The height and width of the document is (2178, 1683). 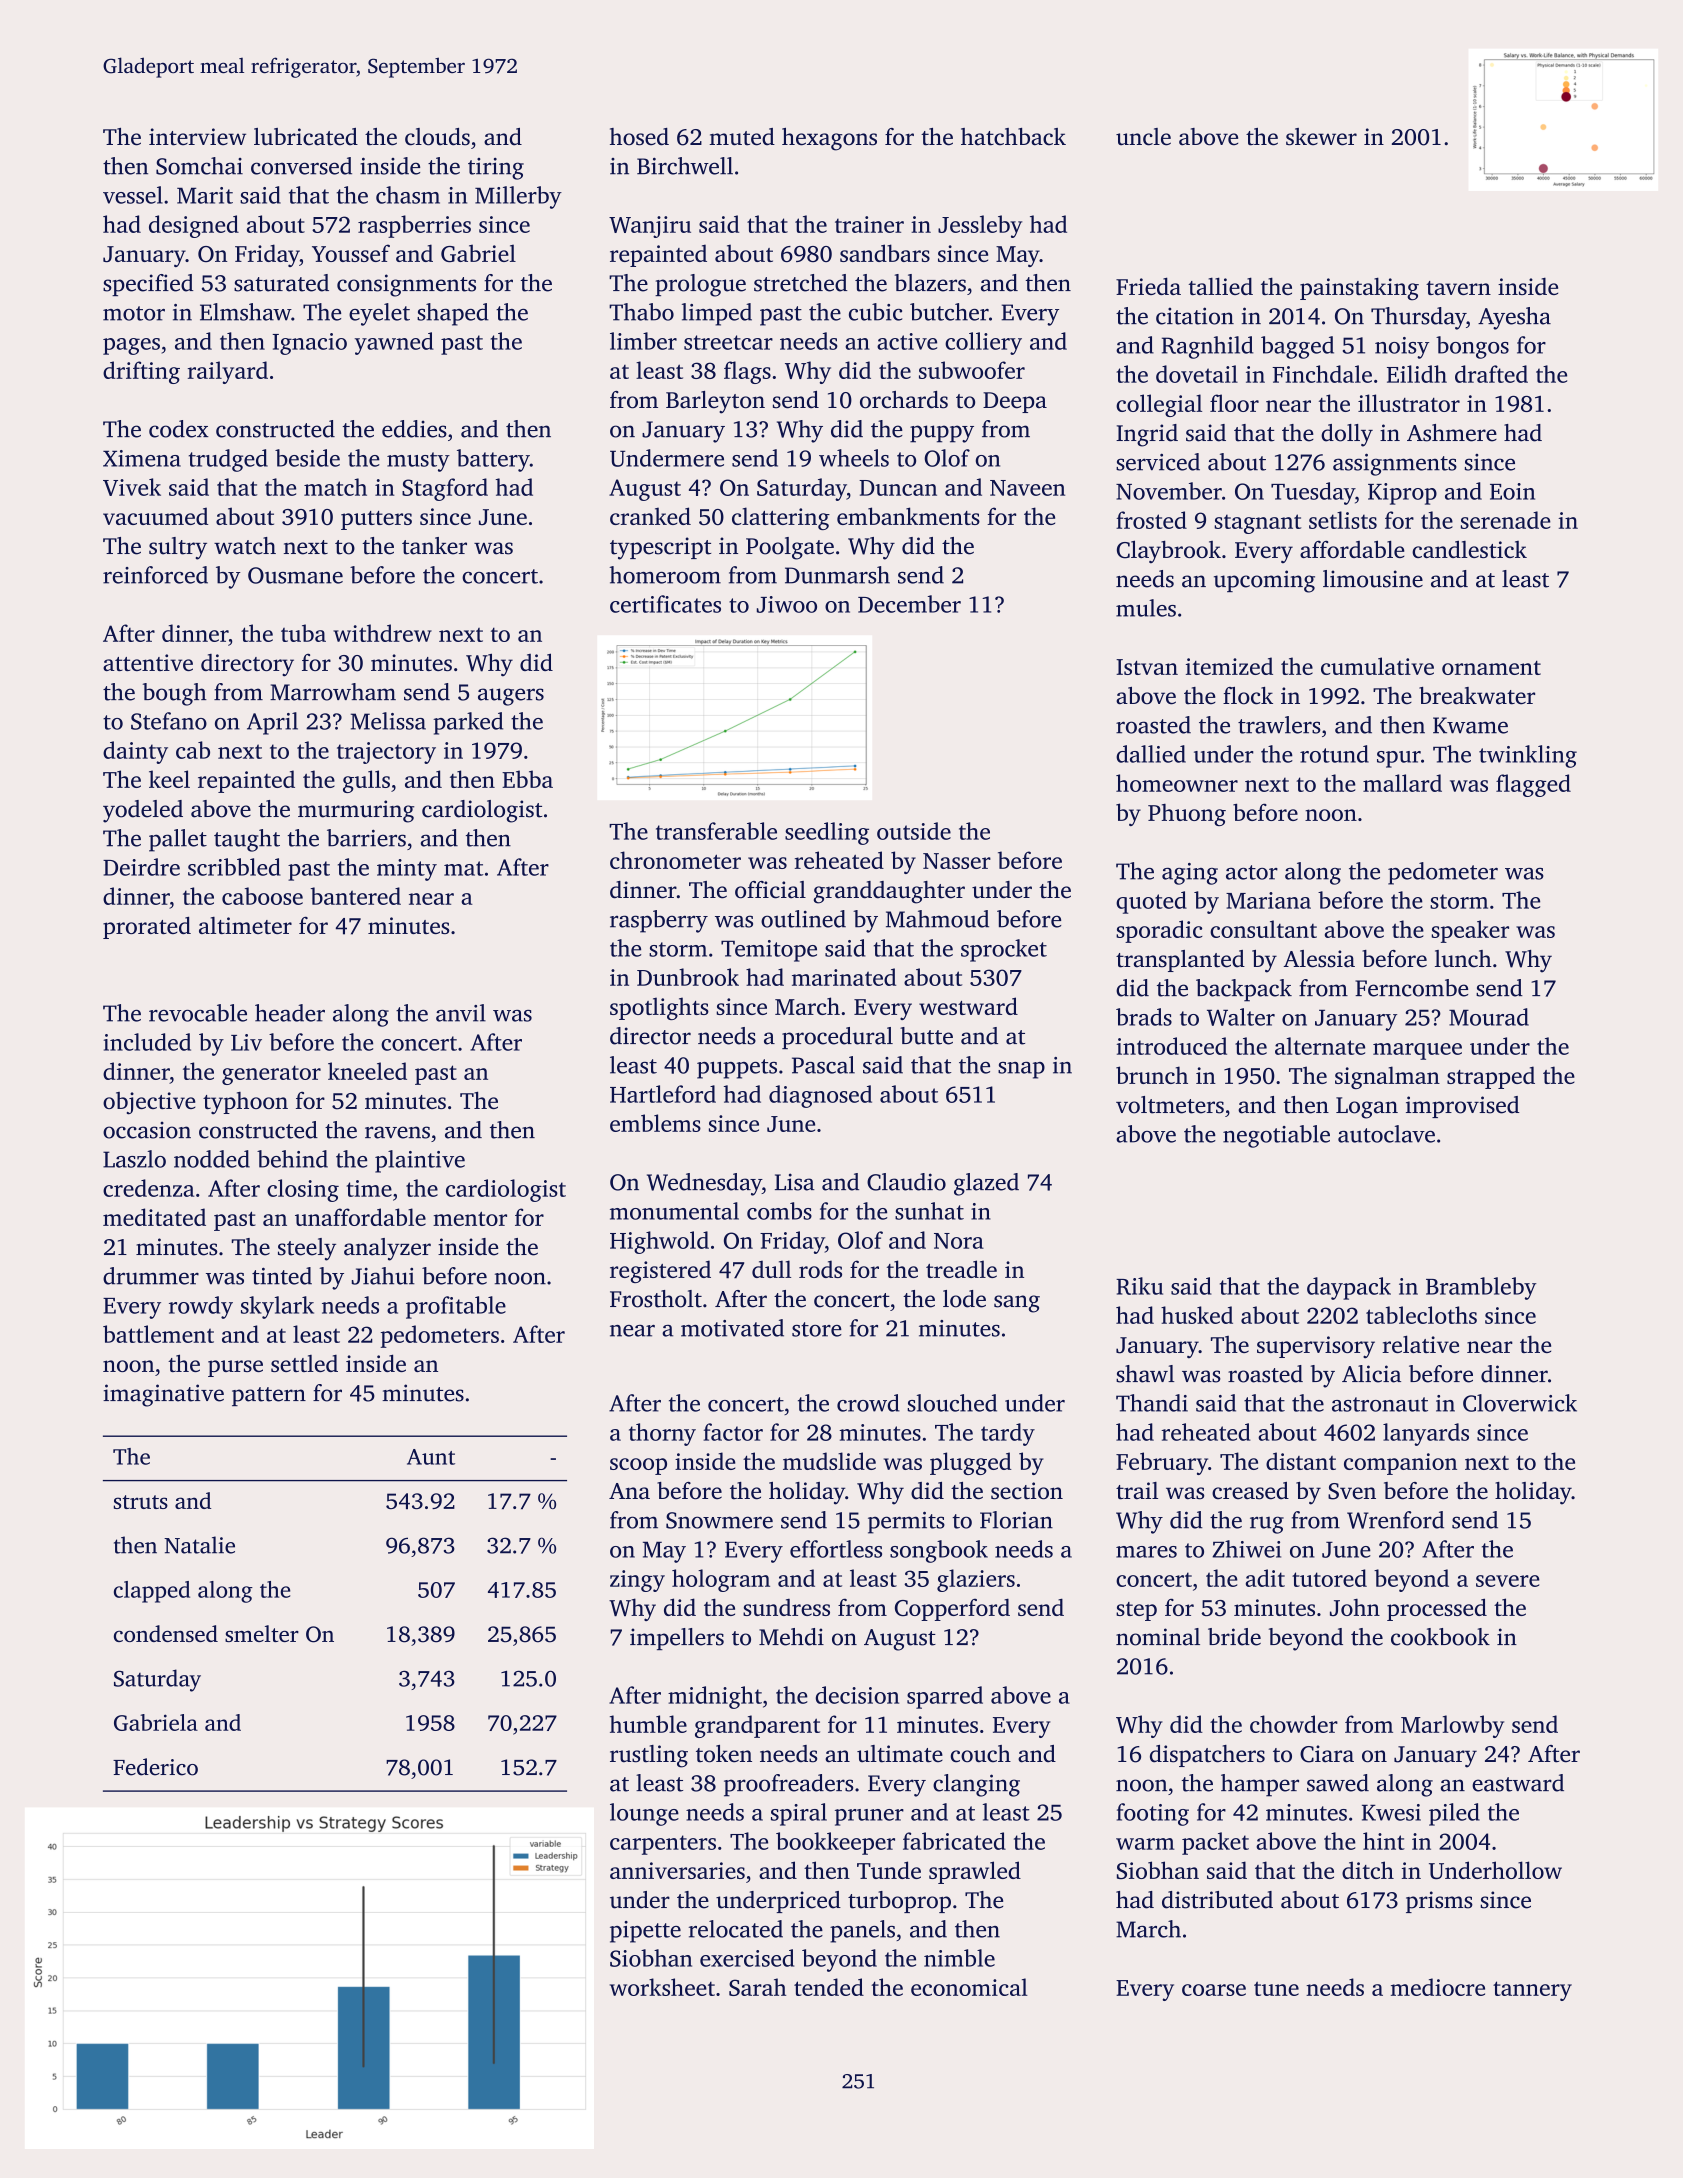 What do you see at coordinates (1386, 1134) in the document?
I see `autoclave` at bounding box center [1386, 1134].
